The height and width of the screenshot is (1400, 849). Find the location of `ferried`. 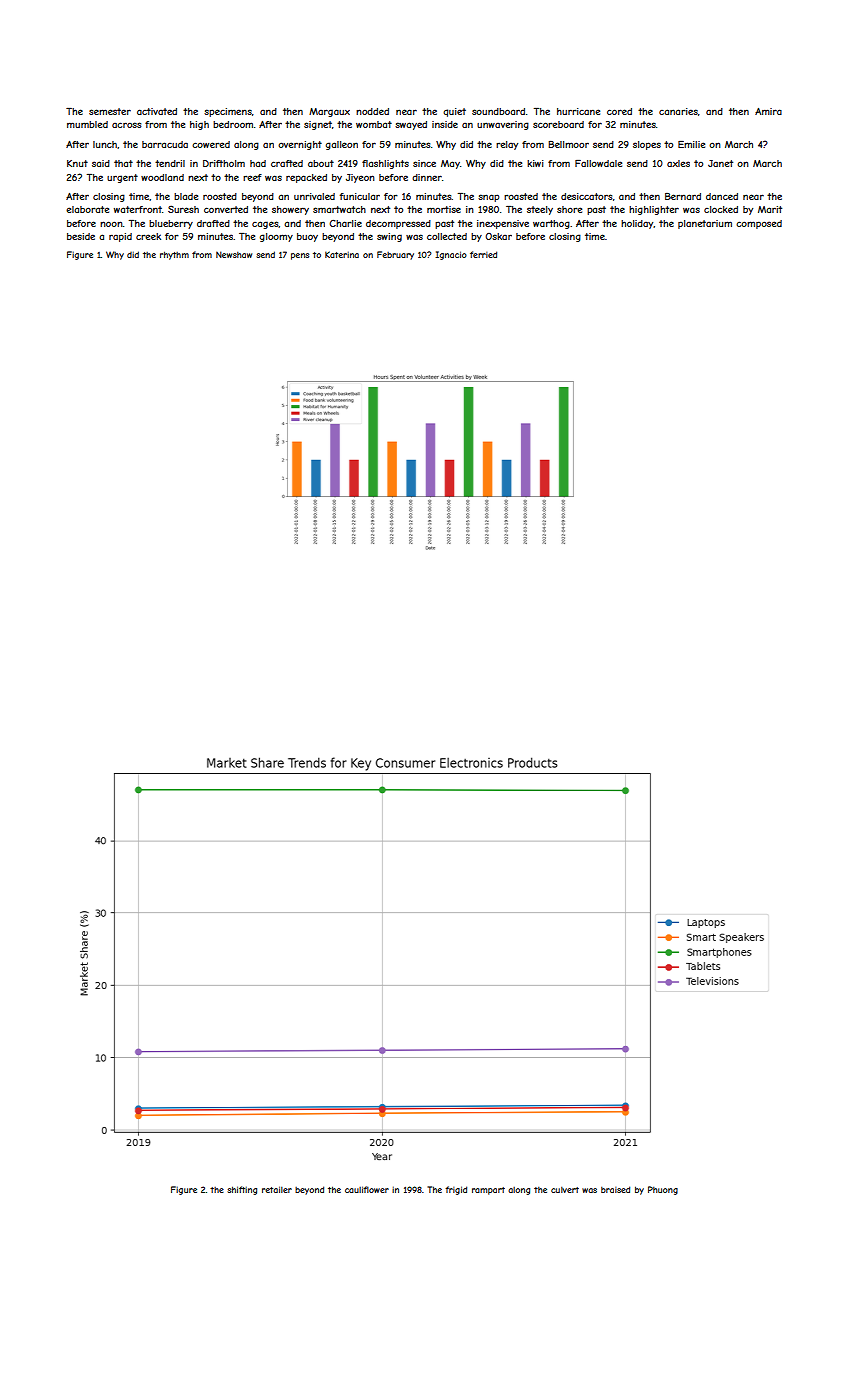

ferried is located at coordinates (483, 254).
